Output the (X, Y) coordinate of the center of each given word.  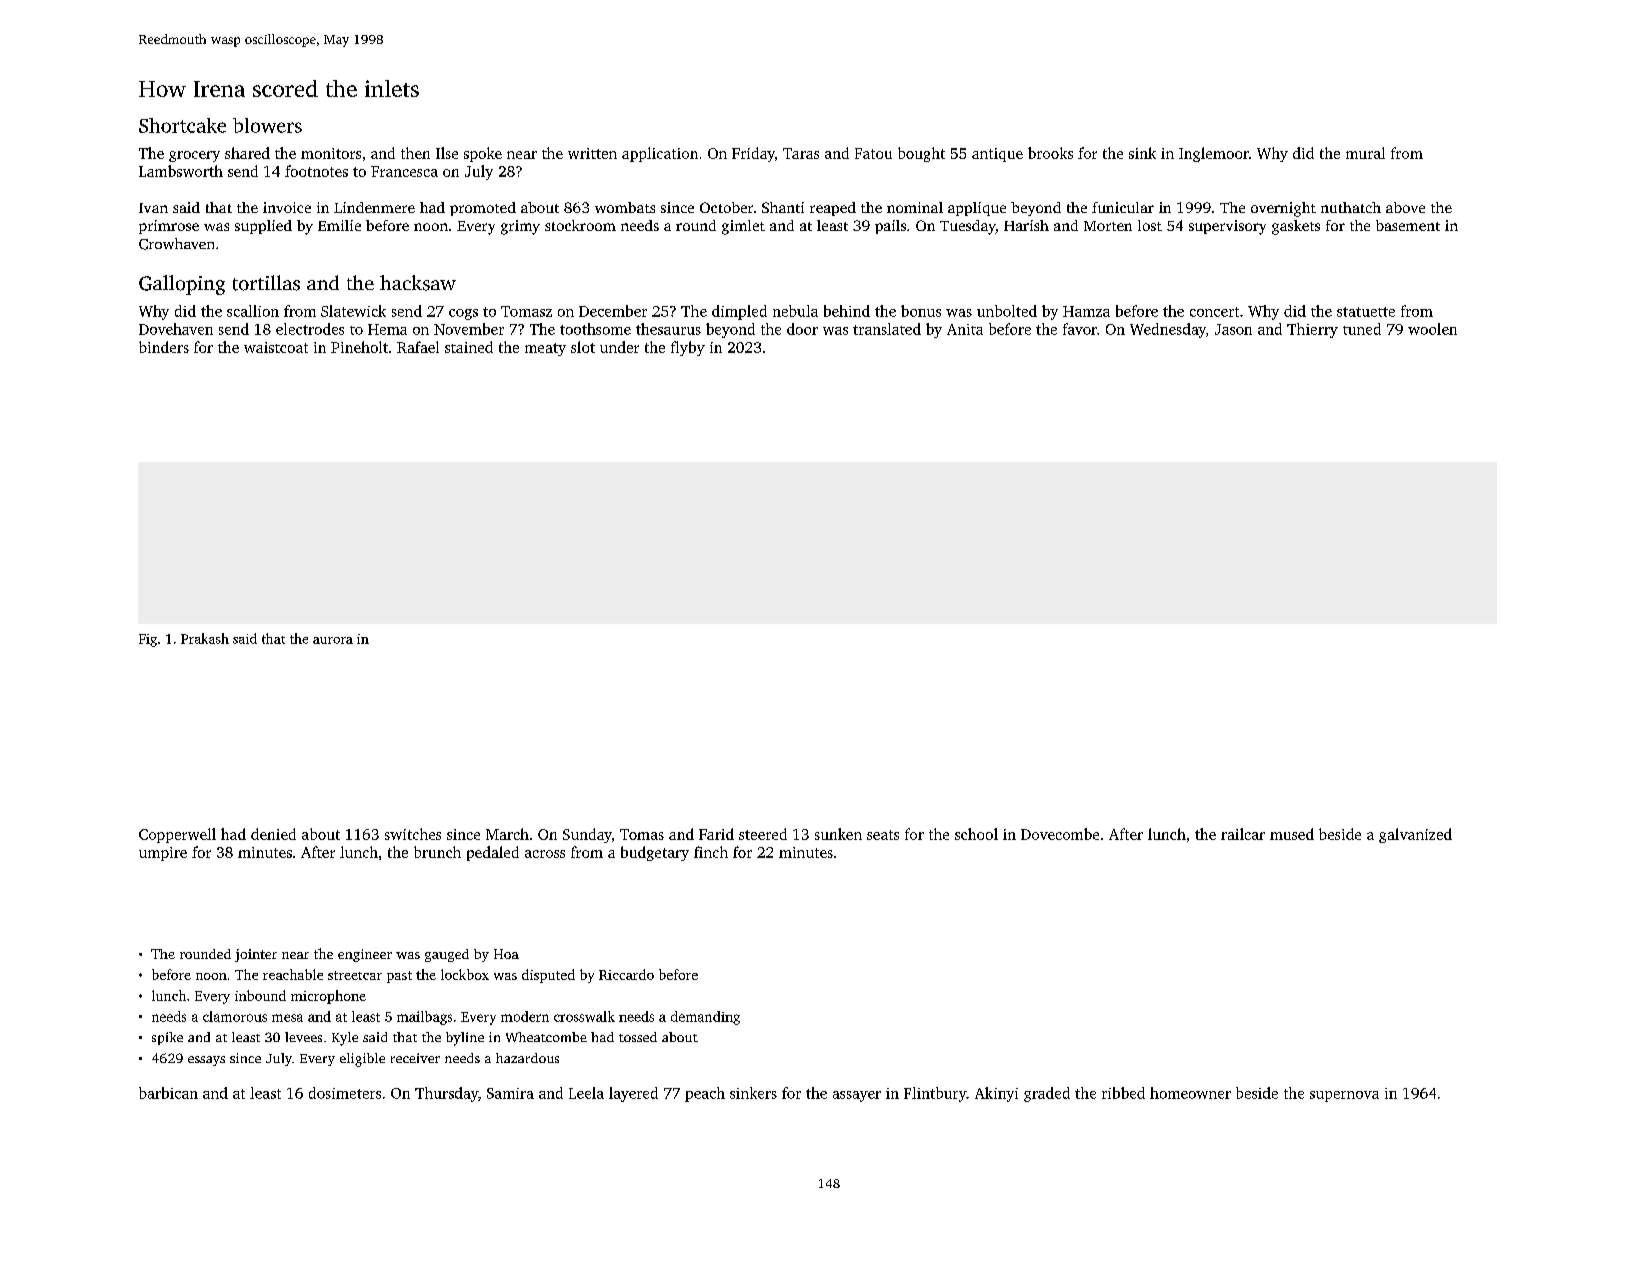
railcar (1243, 834)
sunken (838, 834)
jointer (256, 955)
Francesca (404, 171)
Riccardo (626, 974)
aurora (333, 640)
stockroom (580, 225)
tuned (1362, 329)
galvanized (1415, 835)
